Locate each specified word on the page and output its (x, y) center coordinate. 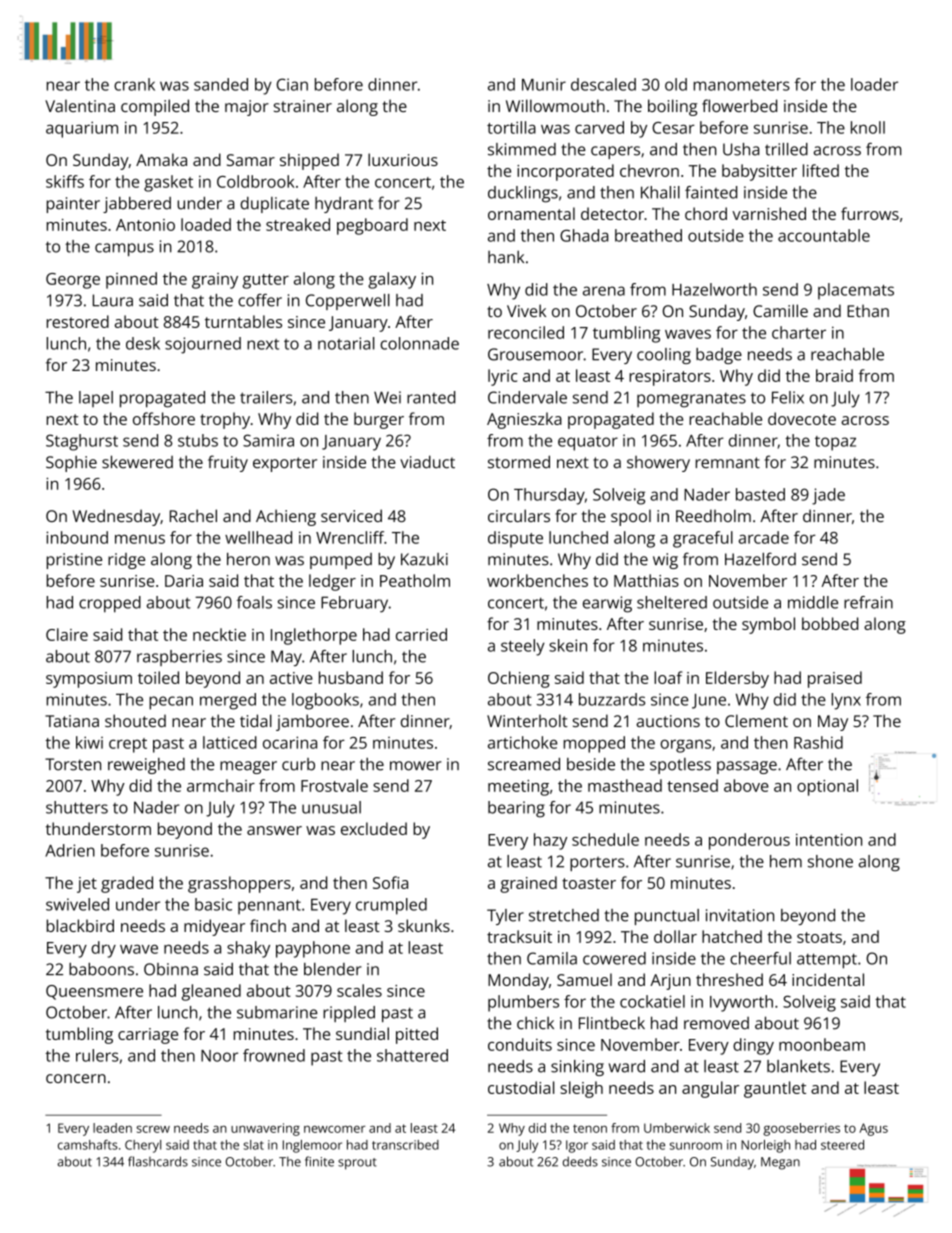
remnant (728, 463)
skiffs (65, 181)
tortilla (511, 127)
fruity (228, 463)
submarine (277, 1012)
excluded (374, 828)
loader (874, 84)
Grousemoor (535, 354)
